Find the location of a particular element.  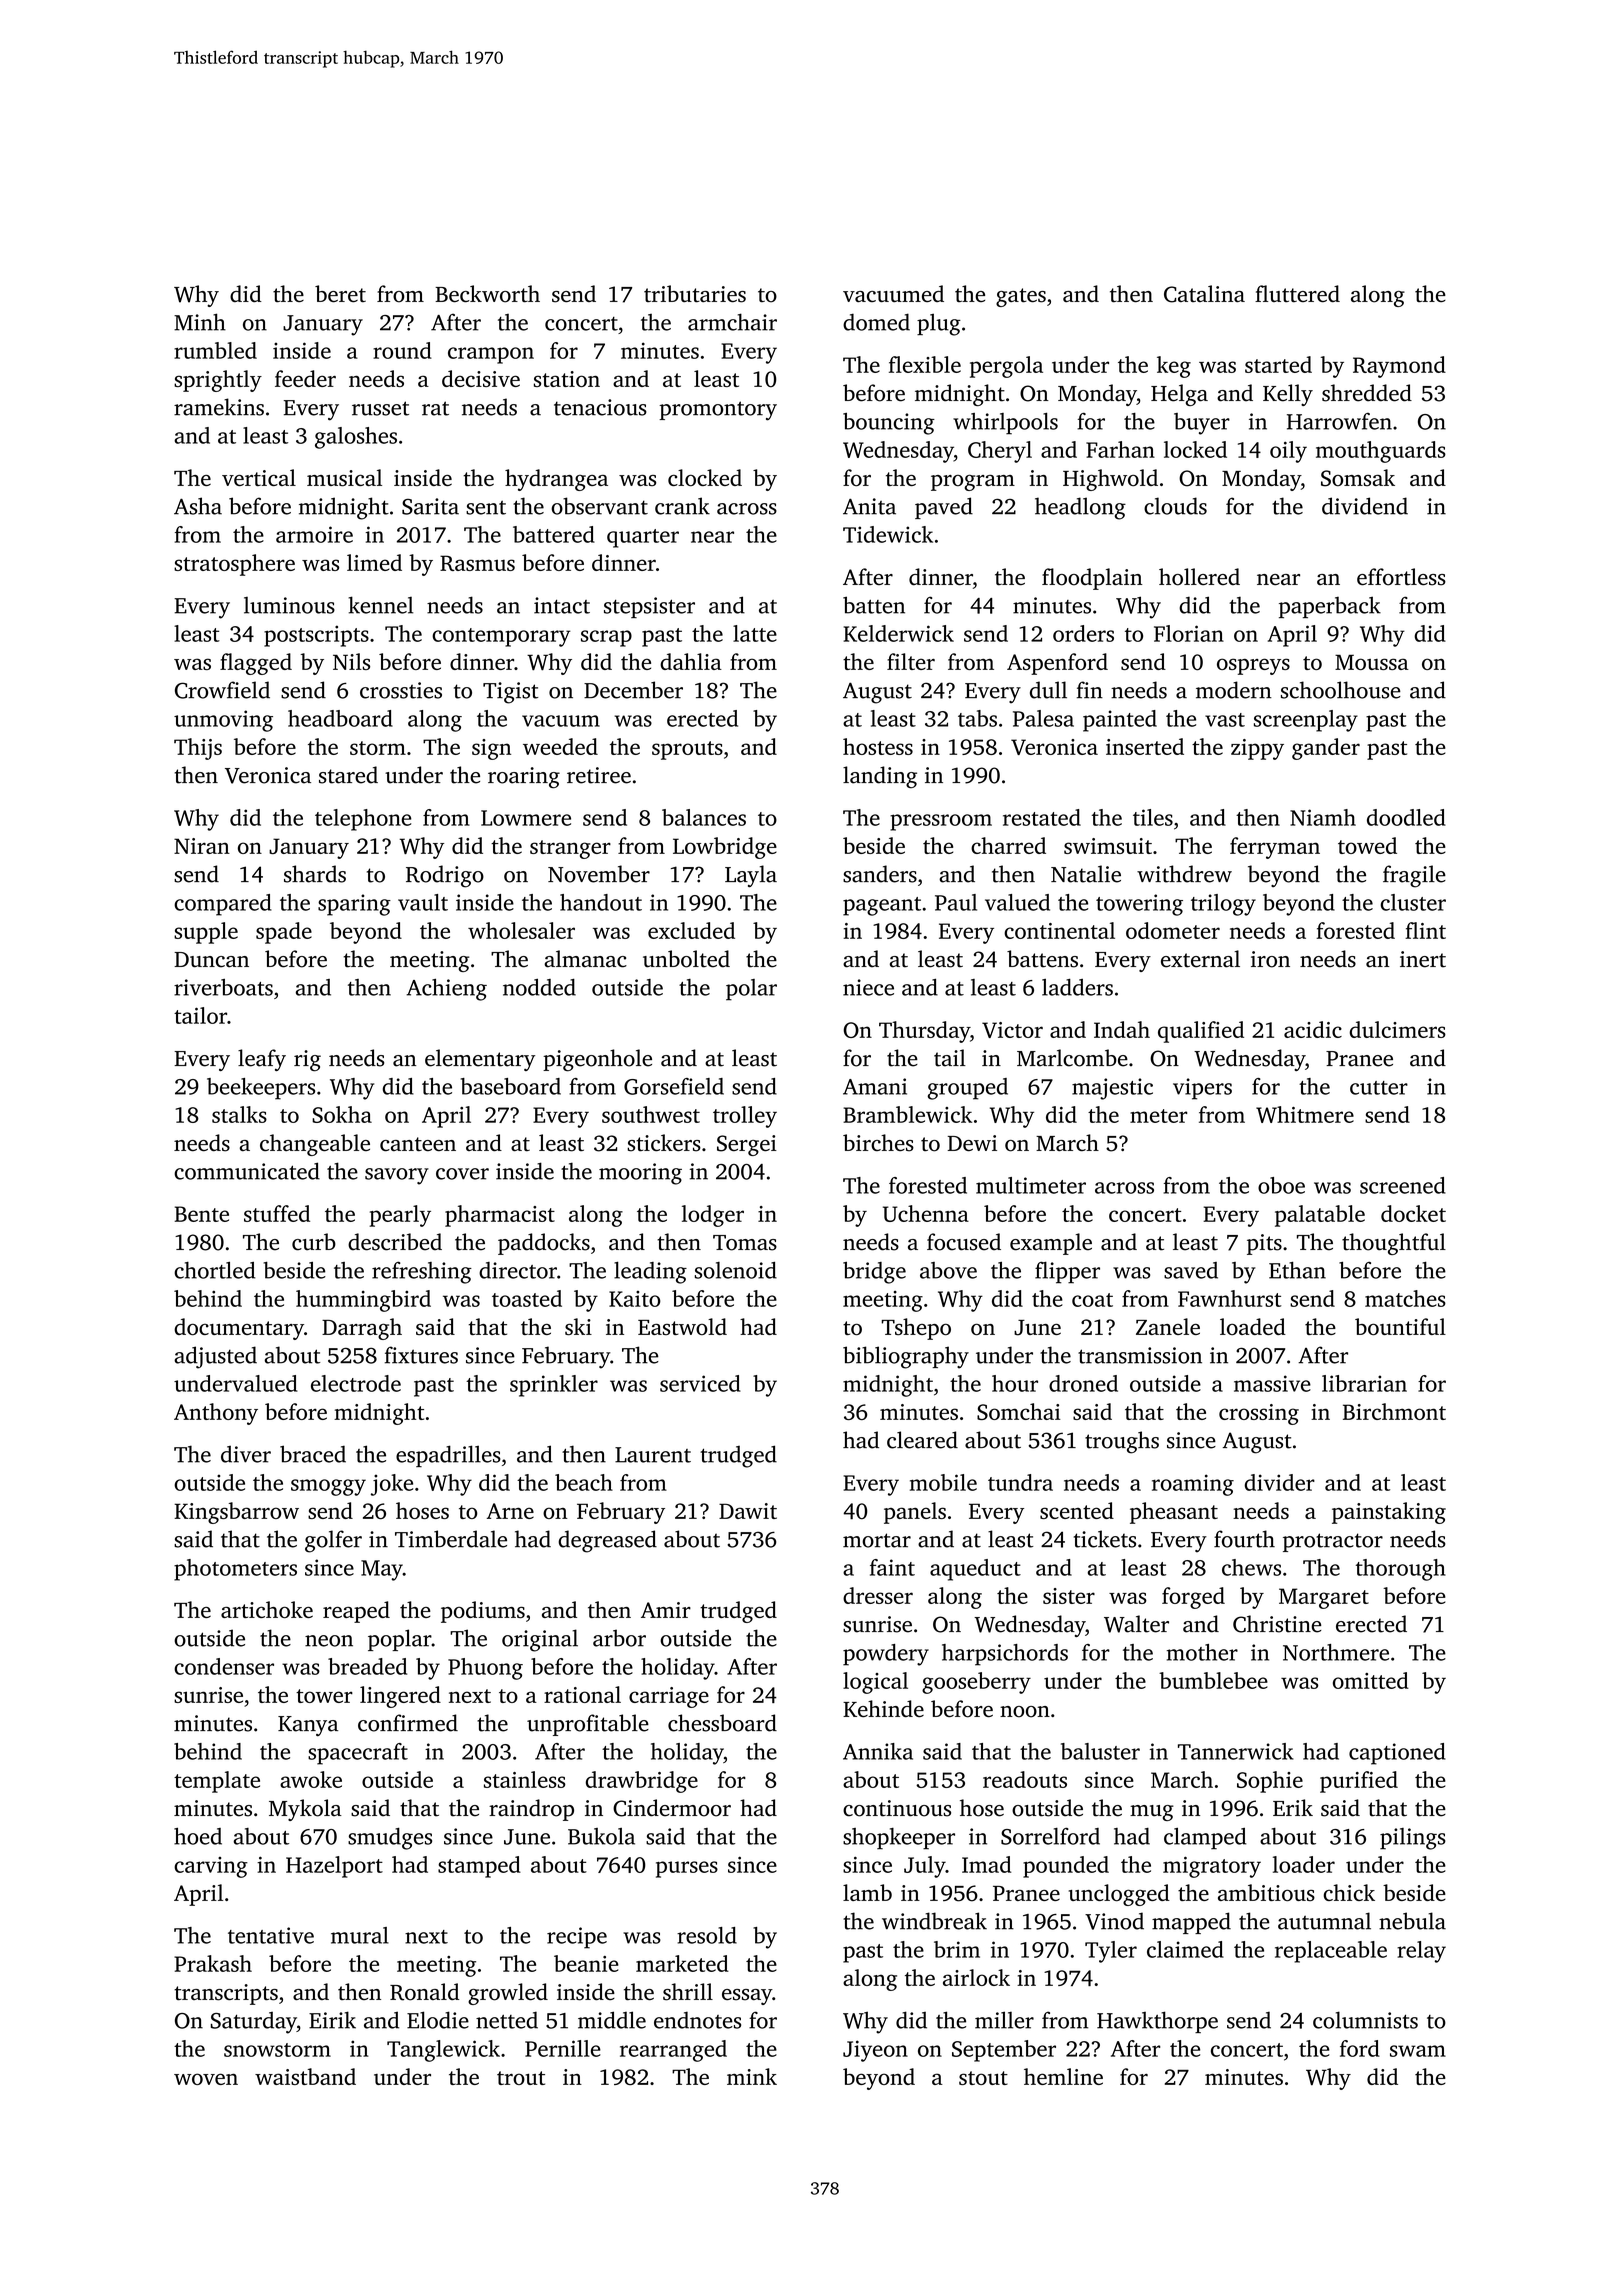

armchair is located at coordinates (732, 322).
